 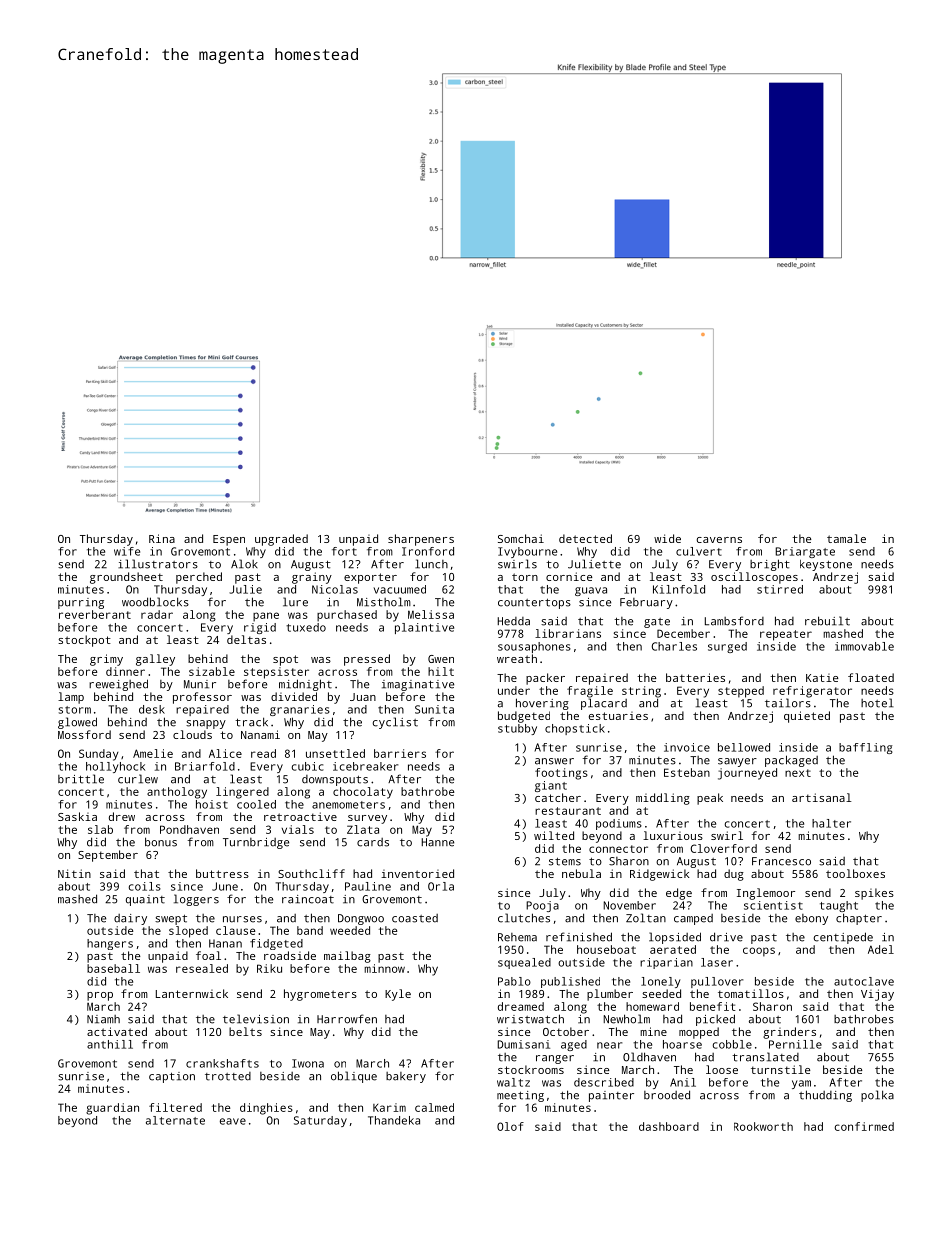 I want to click on brittle, so click(x=81, y=779).
